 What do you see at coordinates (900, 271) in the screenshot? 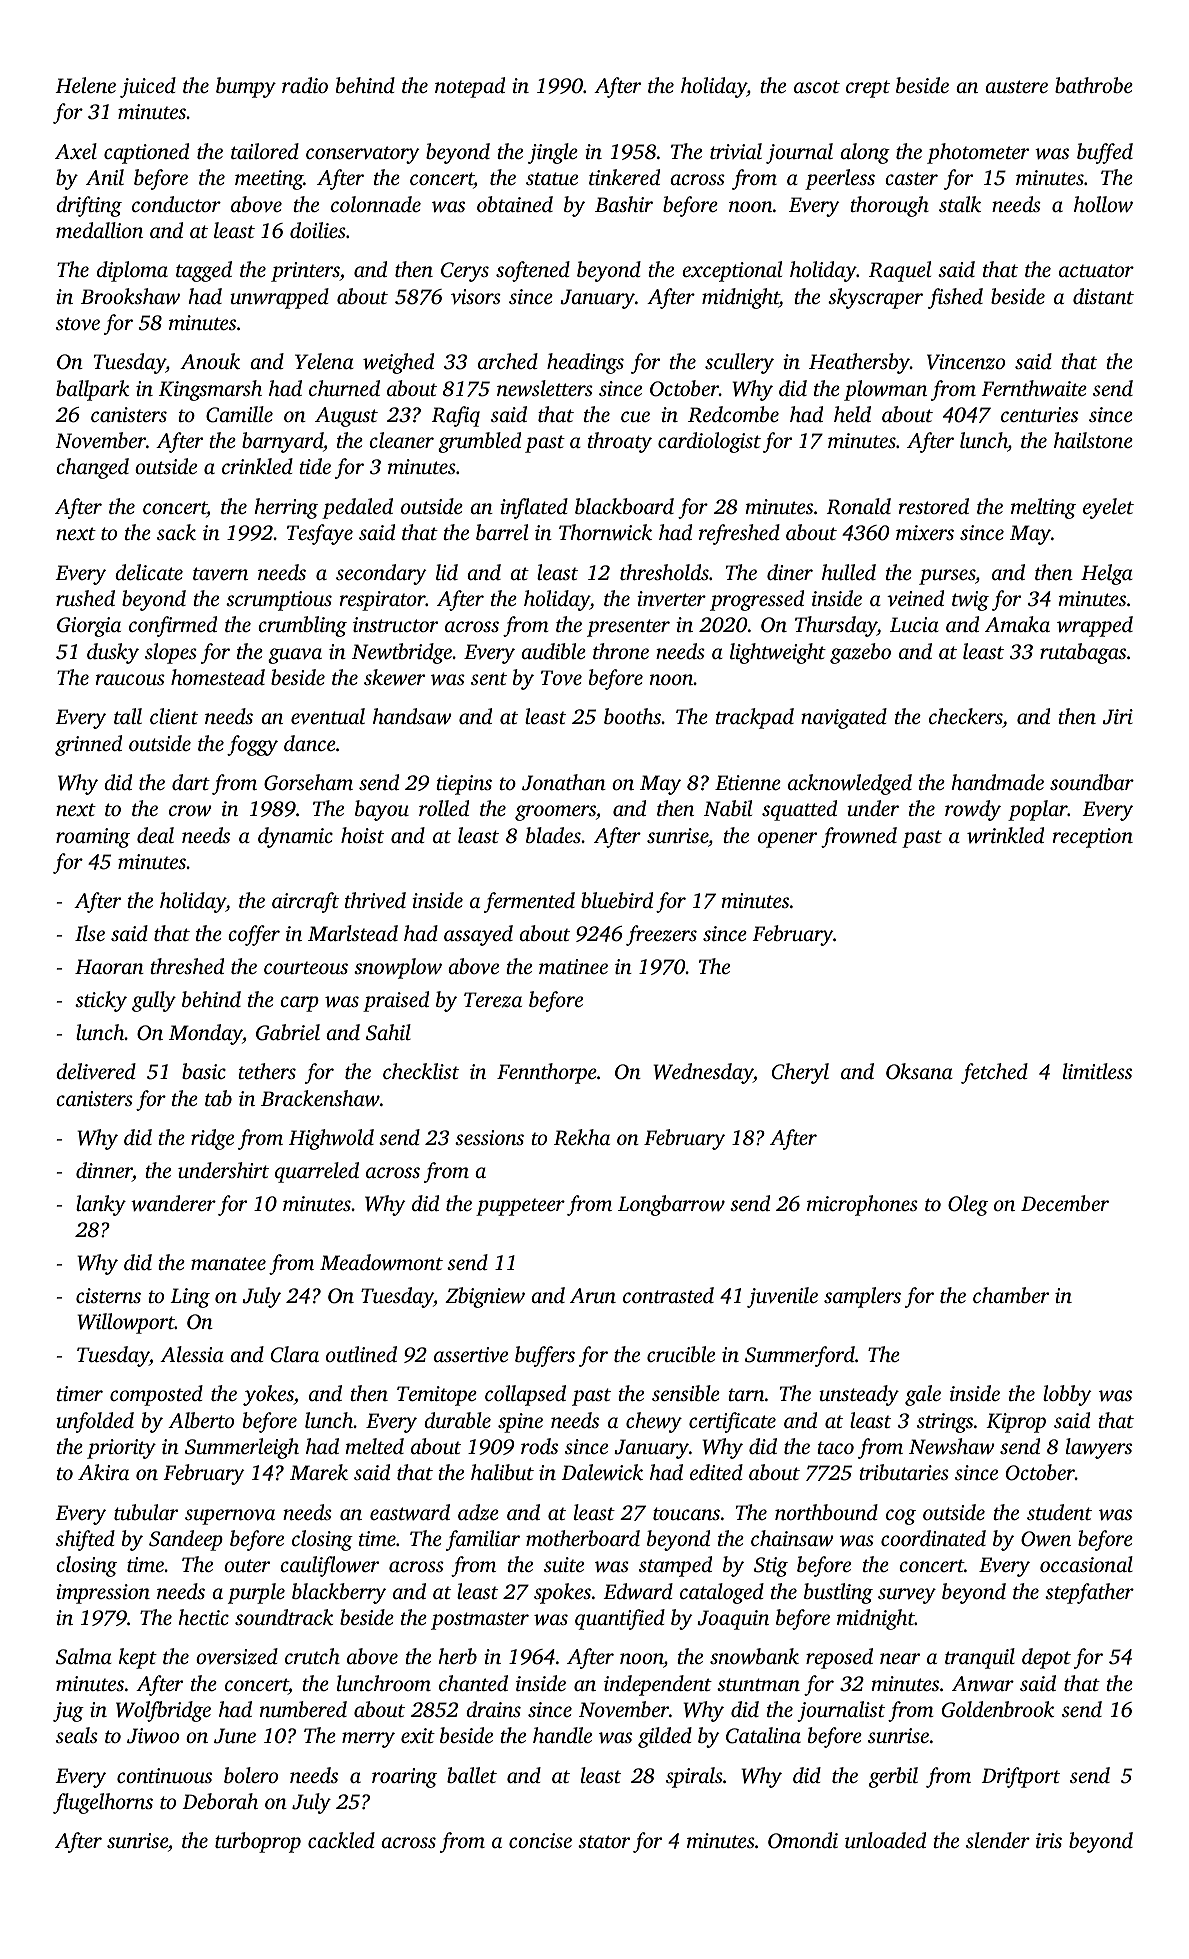
I see `Raquel` at bounding box center [900, 271].
